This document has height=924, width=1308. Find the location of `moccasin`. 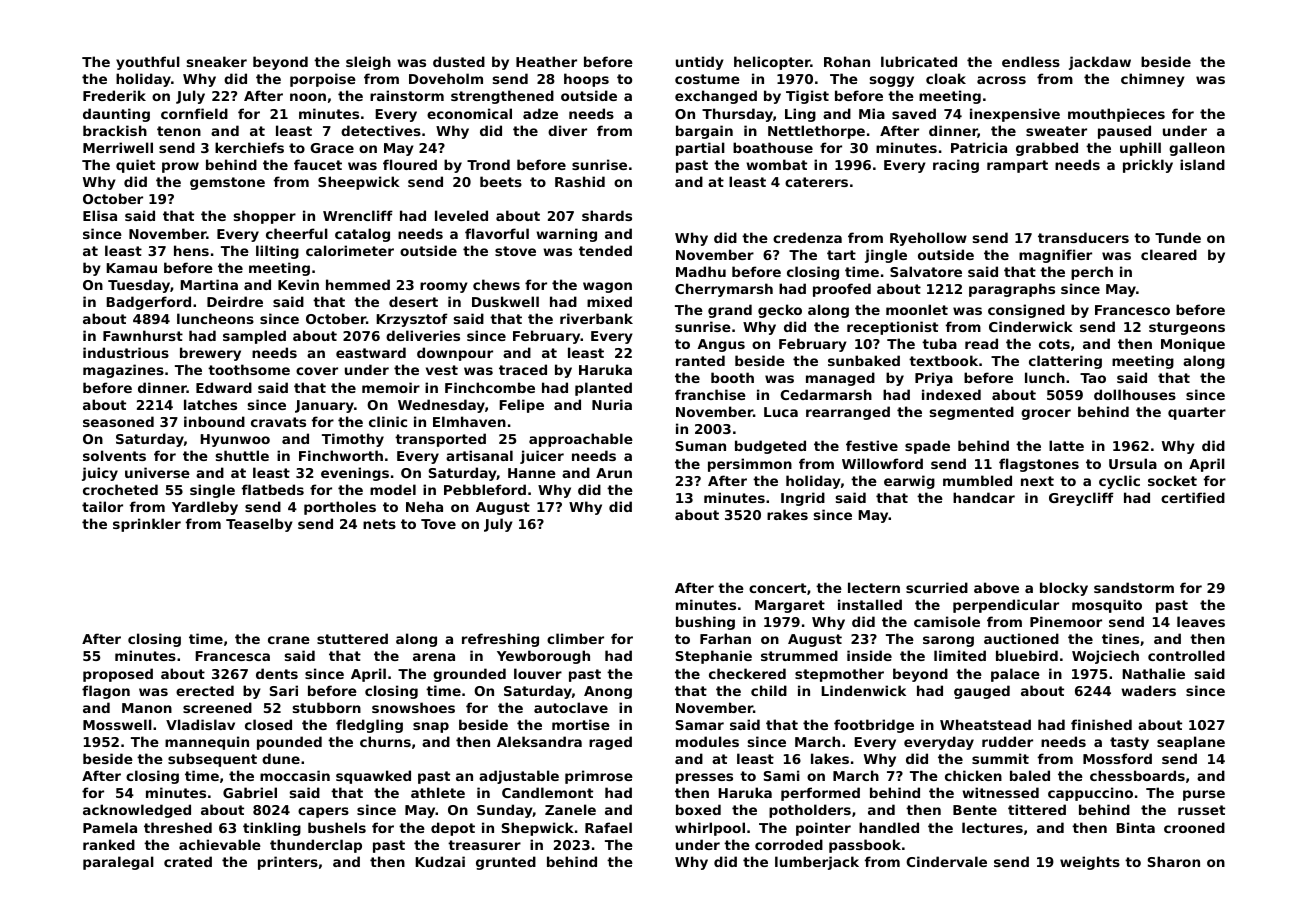

moccasin is located at coordinates (295, 775).
